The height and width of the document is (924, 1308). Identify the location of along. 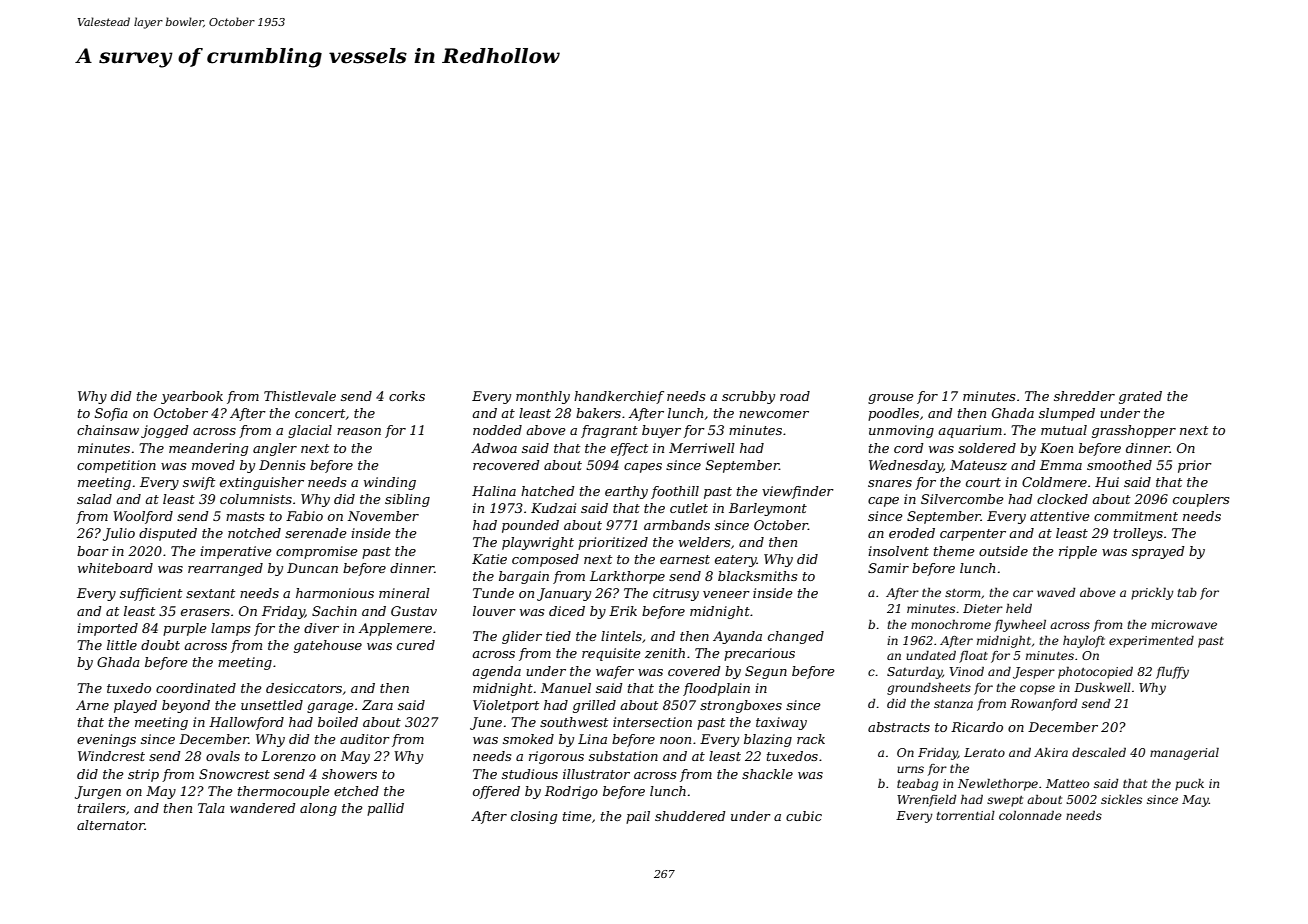
(318, 809).
